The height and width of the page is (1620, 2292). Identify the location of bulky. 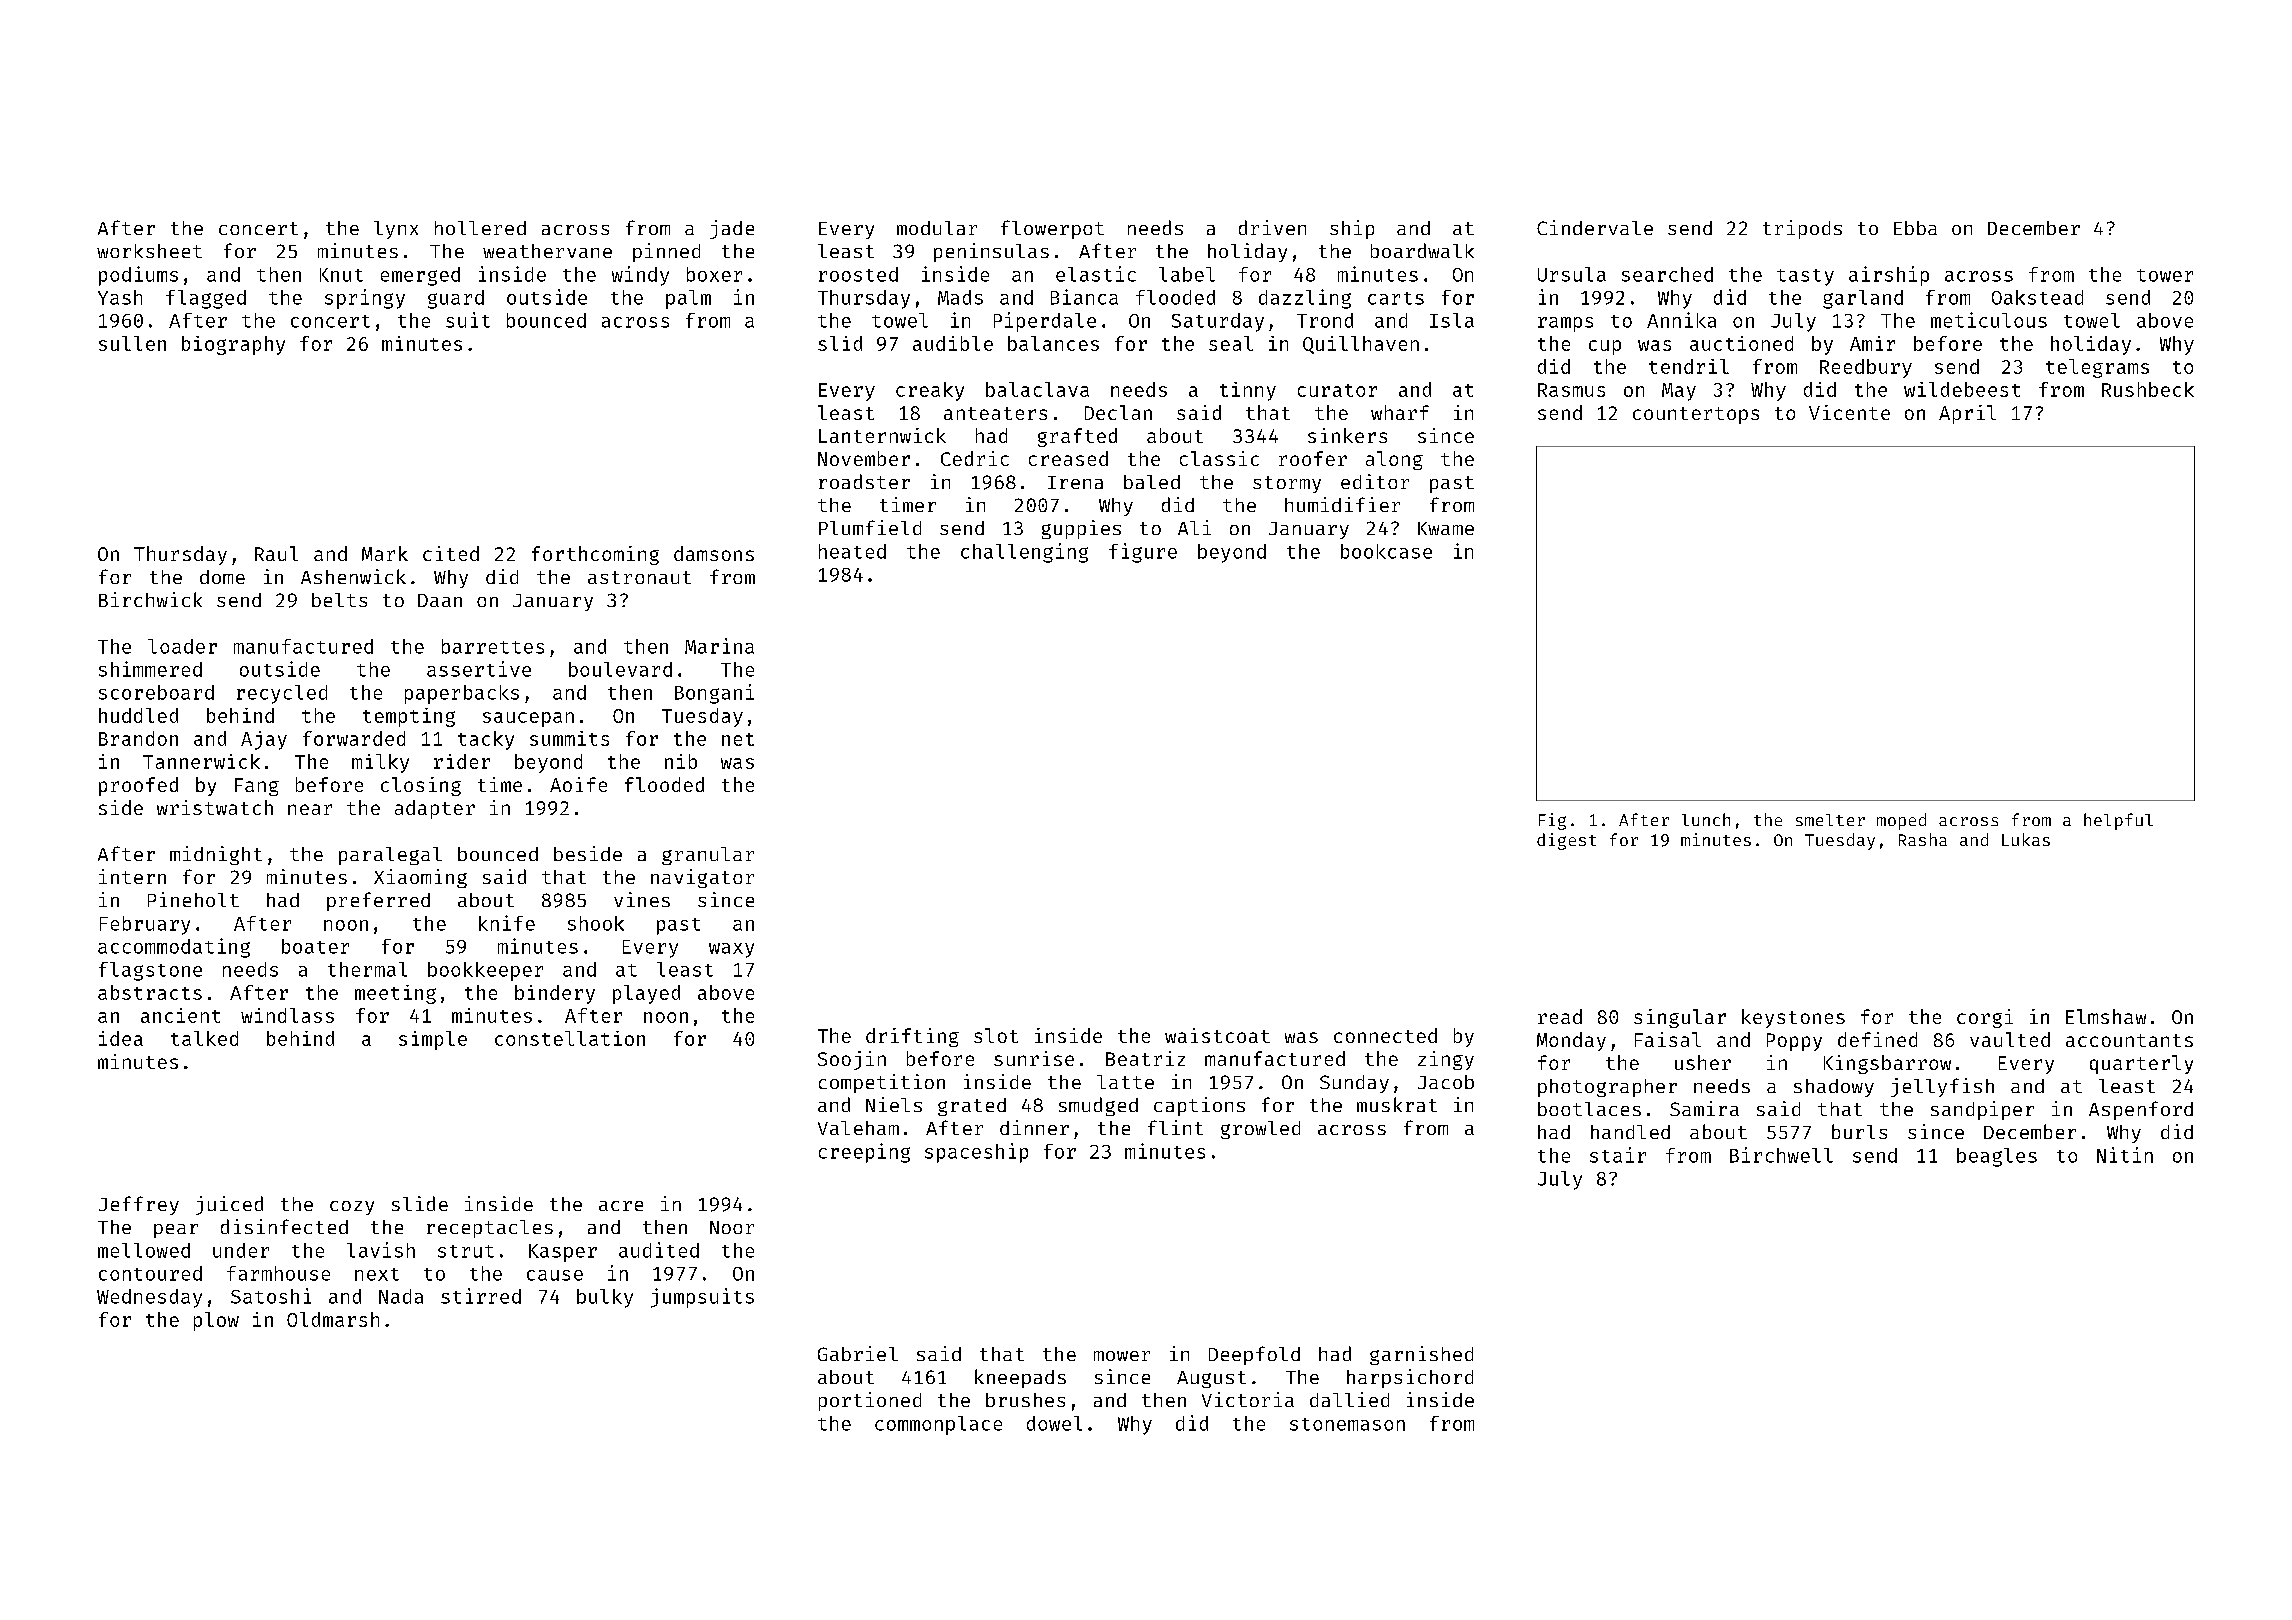
(605, 1298).
